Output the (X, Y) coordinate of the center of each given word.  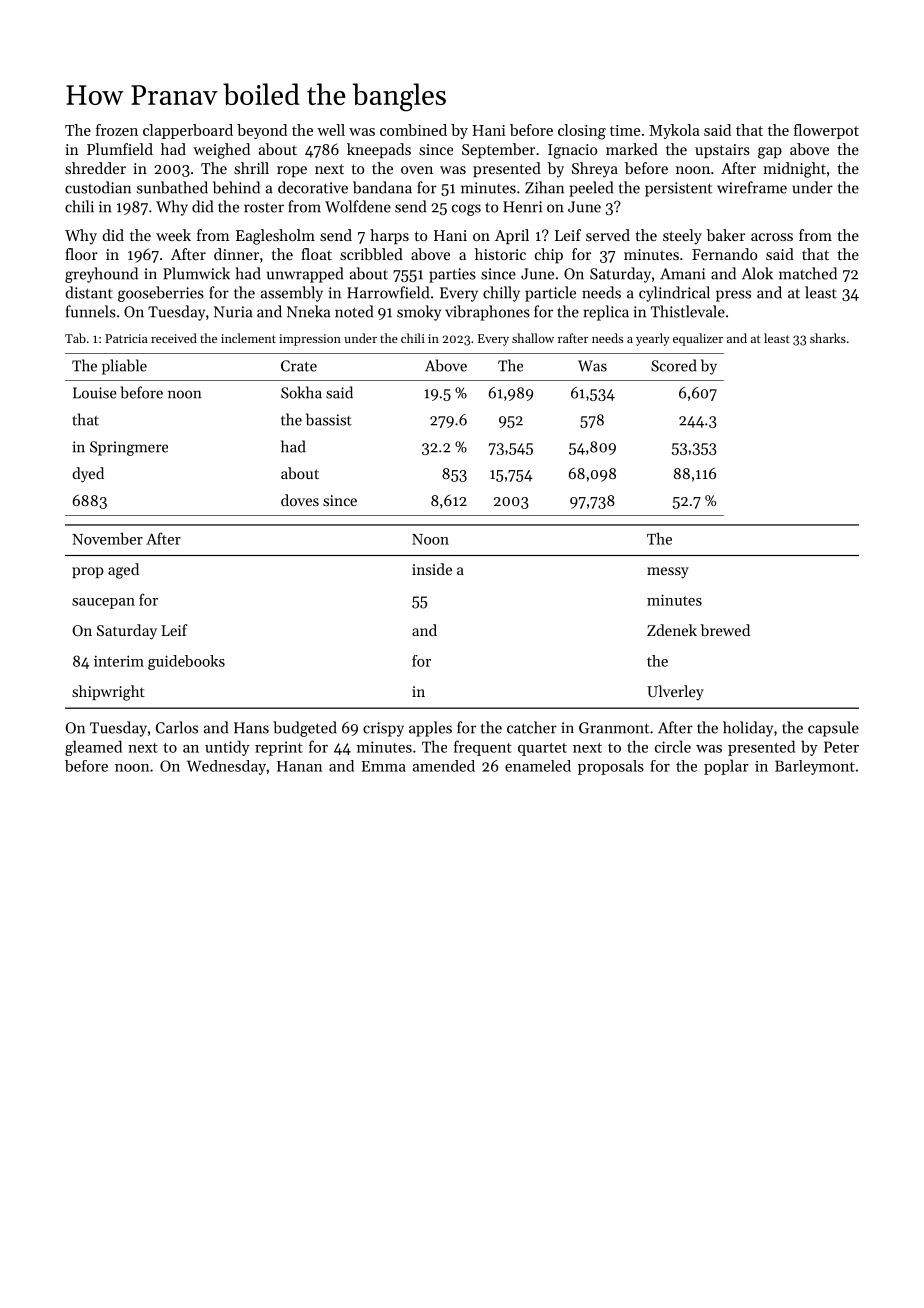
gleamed (93, 748)
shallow (533, 338)
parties (452, 275)
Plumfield (120, 149)
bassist (329, 419)
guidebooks (186, 662)
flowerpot (826, 131)
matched (808, 273)
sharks (828, 338)
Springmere (129, 448)
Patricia (126, 338)
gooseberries (161, 294)
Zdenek (672, 630)
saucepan (103, 603)
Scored (674, 365)
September (498, 150)
